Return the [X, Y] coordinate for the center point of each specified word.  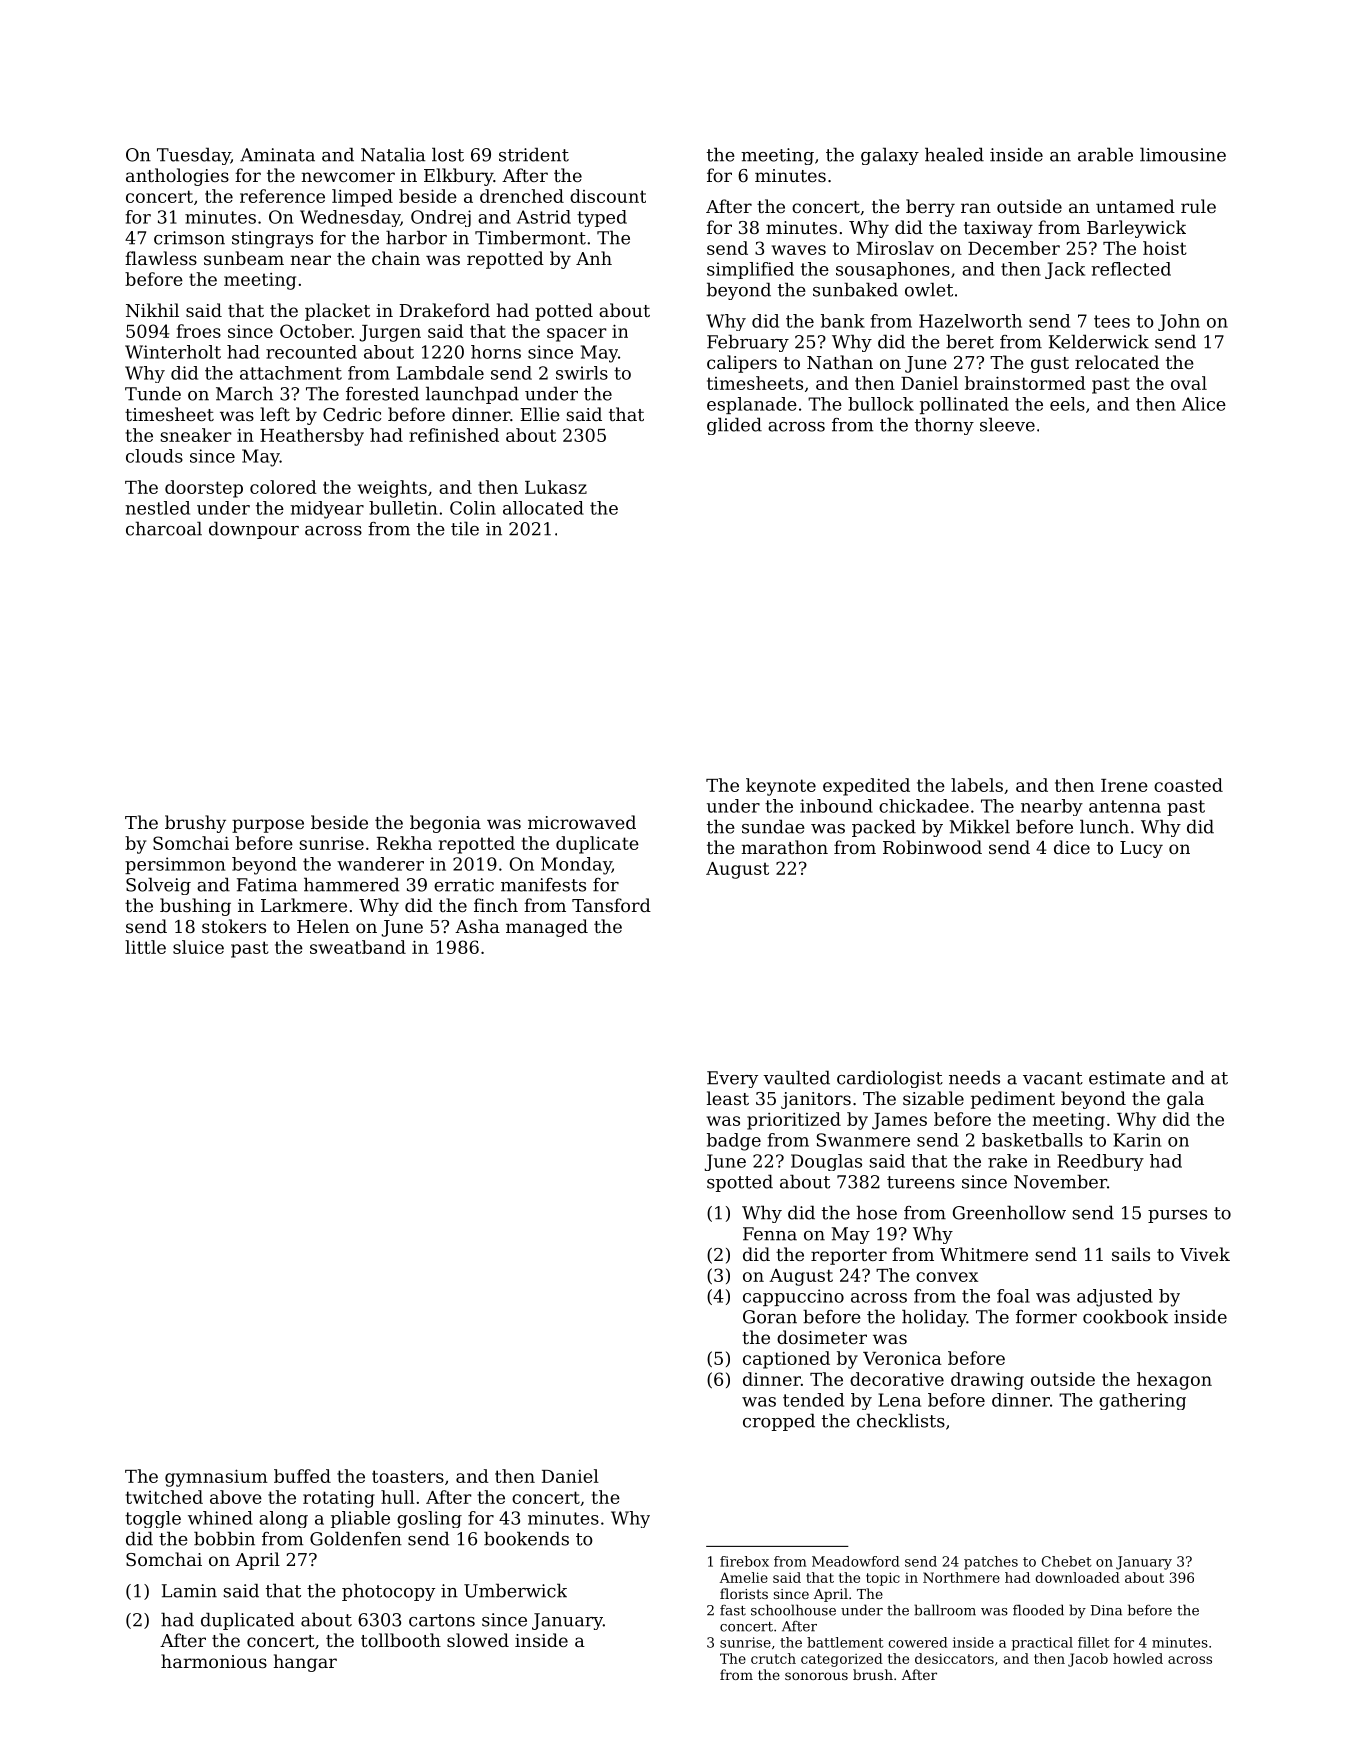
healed [954, 154]
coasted [1188, 785]
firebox [744, 1561]
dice [1072, 847]
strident [534, 154]
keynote [781, 787]
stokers [234, 926]
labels [977, 785]
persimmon [175, 865]
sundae [773, 826]
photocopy [388, 1592]
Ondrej [441, 218]
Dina [1106, 1610]
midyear [327, 510]
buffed [302, 1476]
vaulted [796, 1077]
